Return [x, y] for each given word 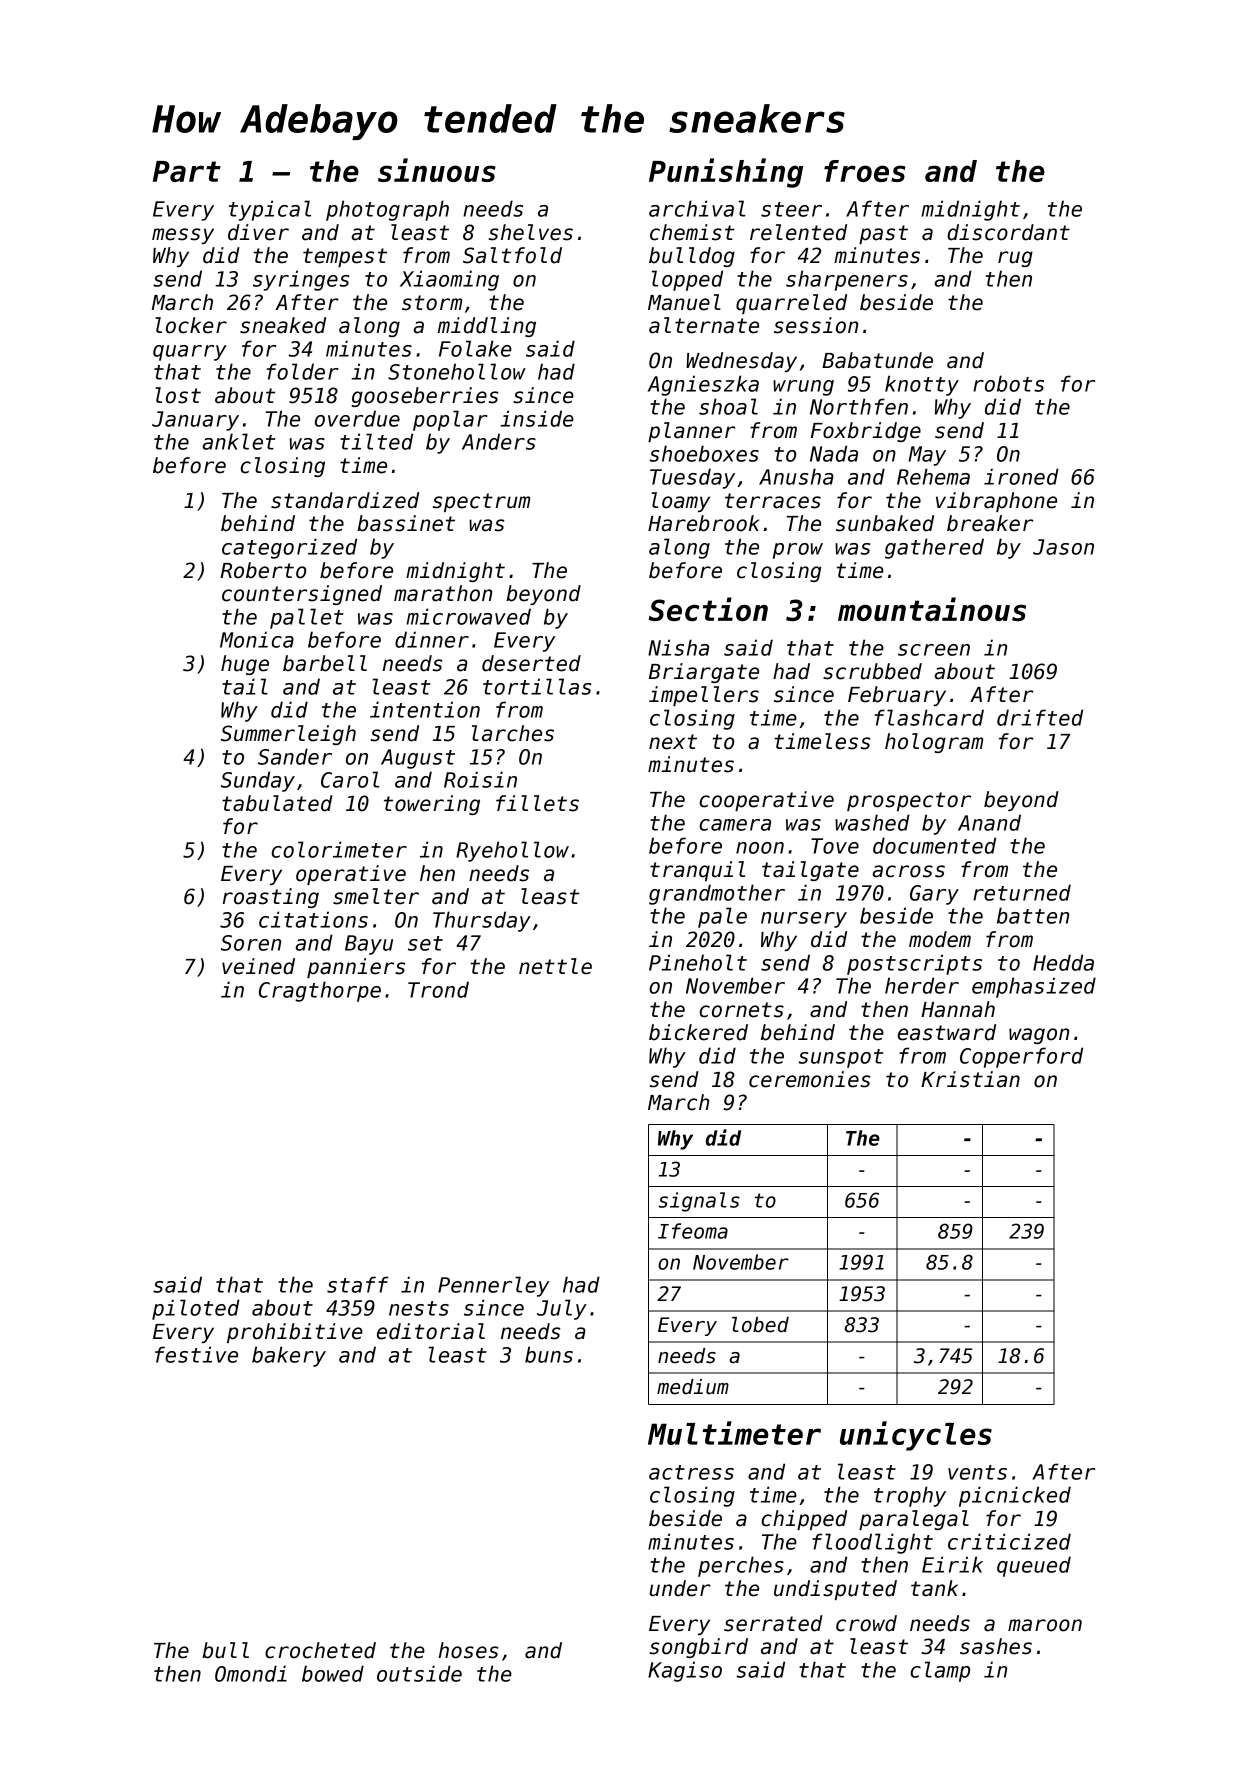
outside [419, 1673]
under [680, 1588]
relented [798, 232]
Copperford [1021, 1057]
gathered [934, 548]
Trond [438, 989]
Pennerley [493, 1286]
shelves [531, 232]
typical [270, 210]
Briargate [704, 673]
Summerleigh [288, 735]
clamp [940, 1671]
